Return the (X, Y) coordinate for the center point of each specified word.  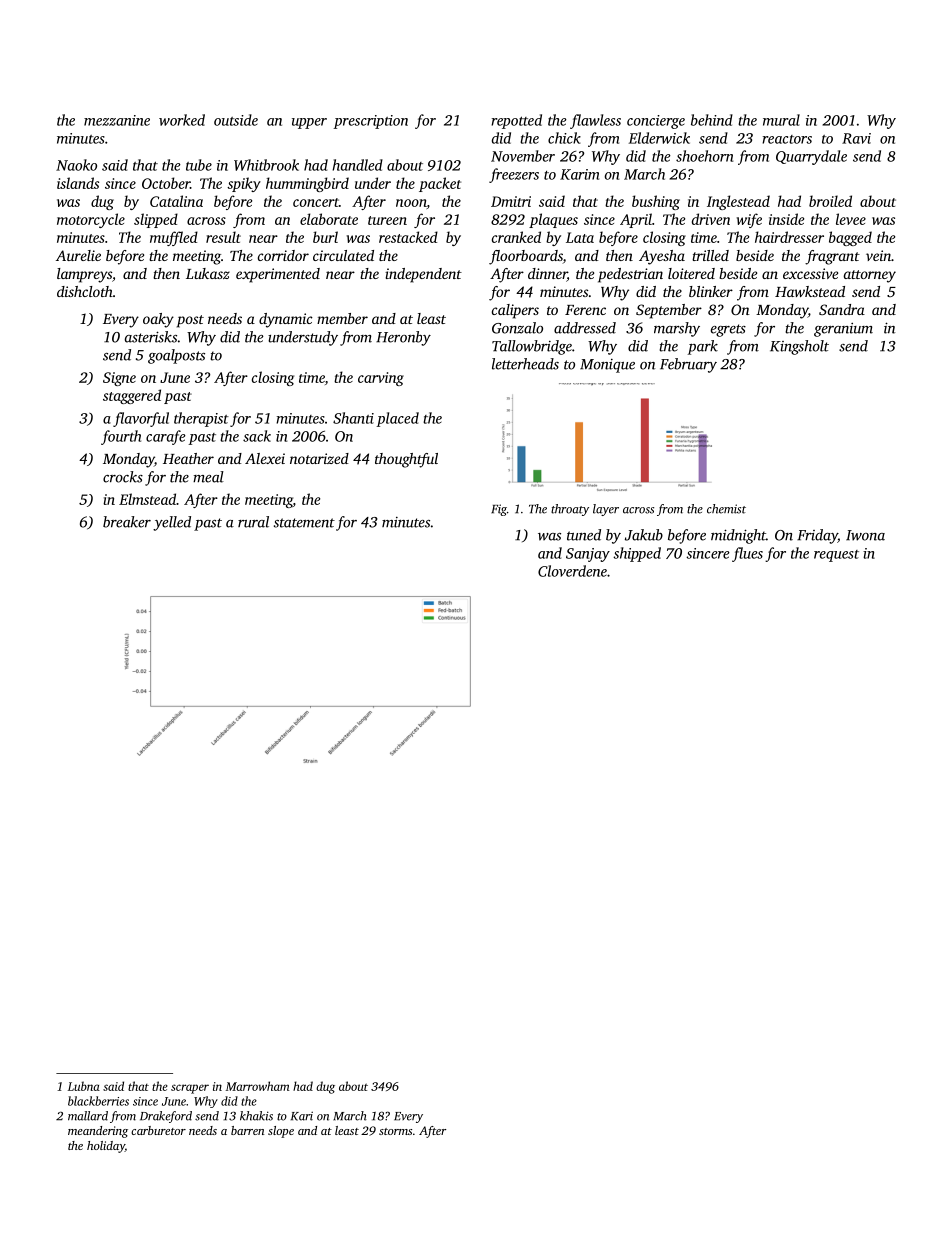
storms (395, 1131)
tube (199, 165)
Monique (607, 366)
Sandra (842, 309)
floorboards (526, 257)
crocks (123, 477)
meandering (98, 1132)
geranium (843, 330)
